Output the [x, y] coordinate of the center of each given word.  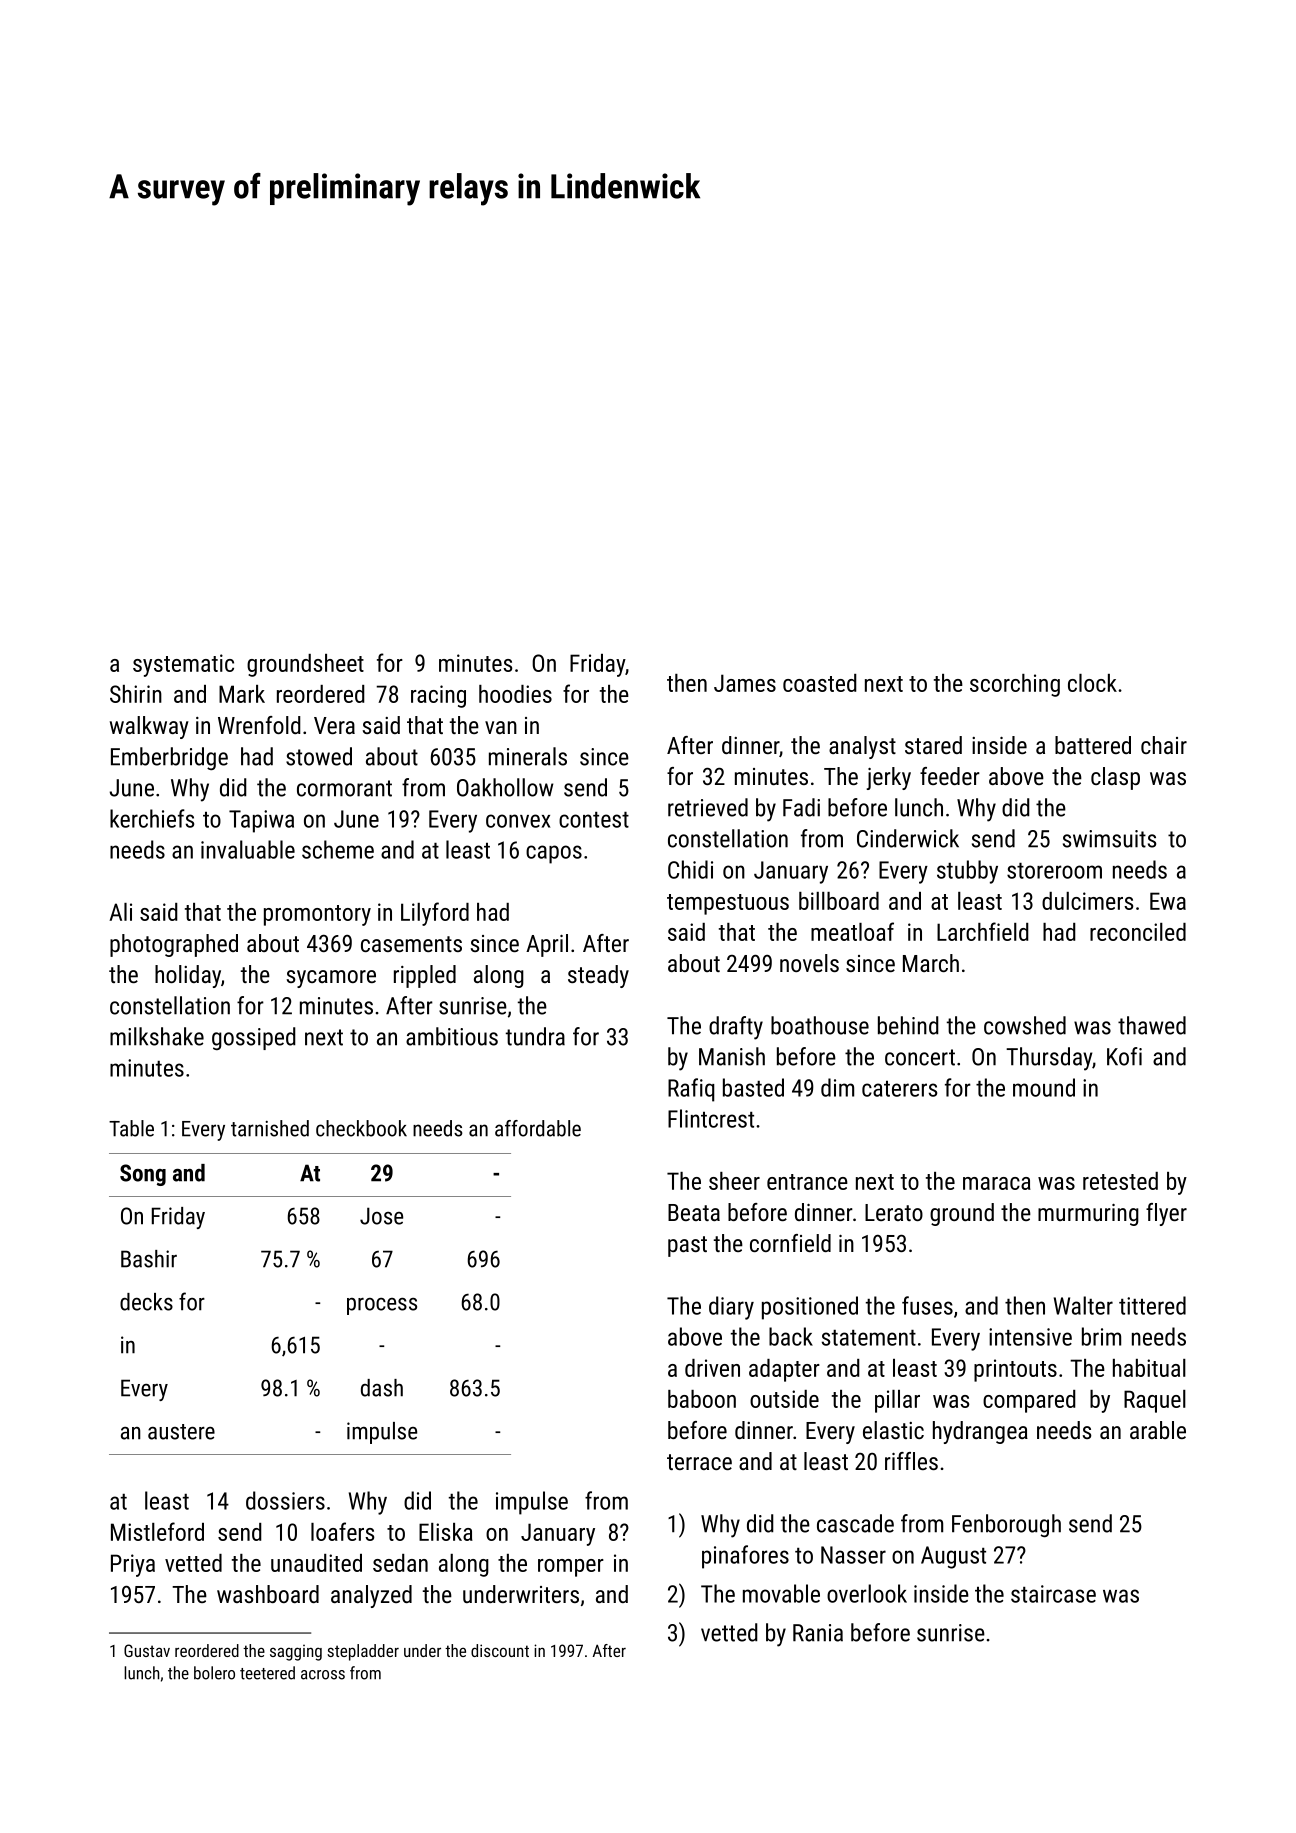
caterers [899, 1089]
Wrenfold [259, 725]
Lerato [894, 1212]
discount [500, 1650]
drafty [736, 1028]
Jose [381, 1216]
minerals [528, 756]
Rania [818, 1633]
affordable [538, 1128]
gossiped [254, 1038]
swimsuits [1109, 839]
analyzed [371, 1596]
